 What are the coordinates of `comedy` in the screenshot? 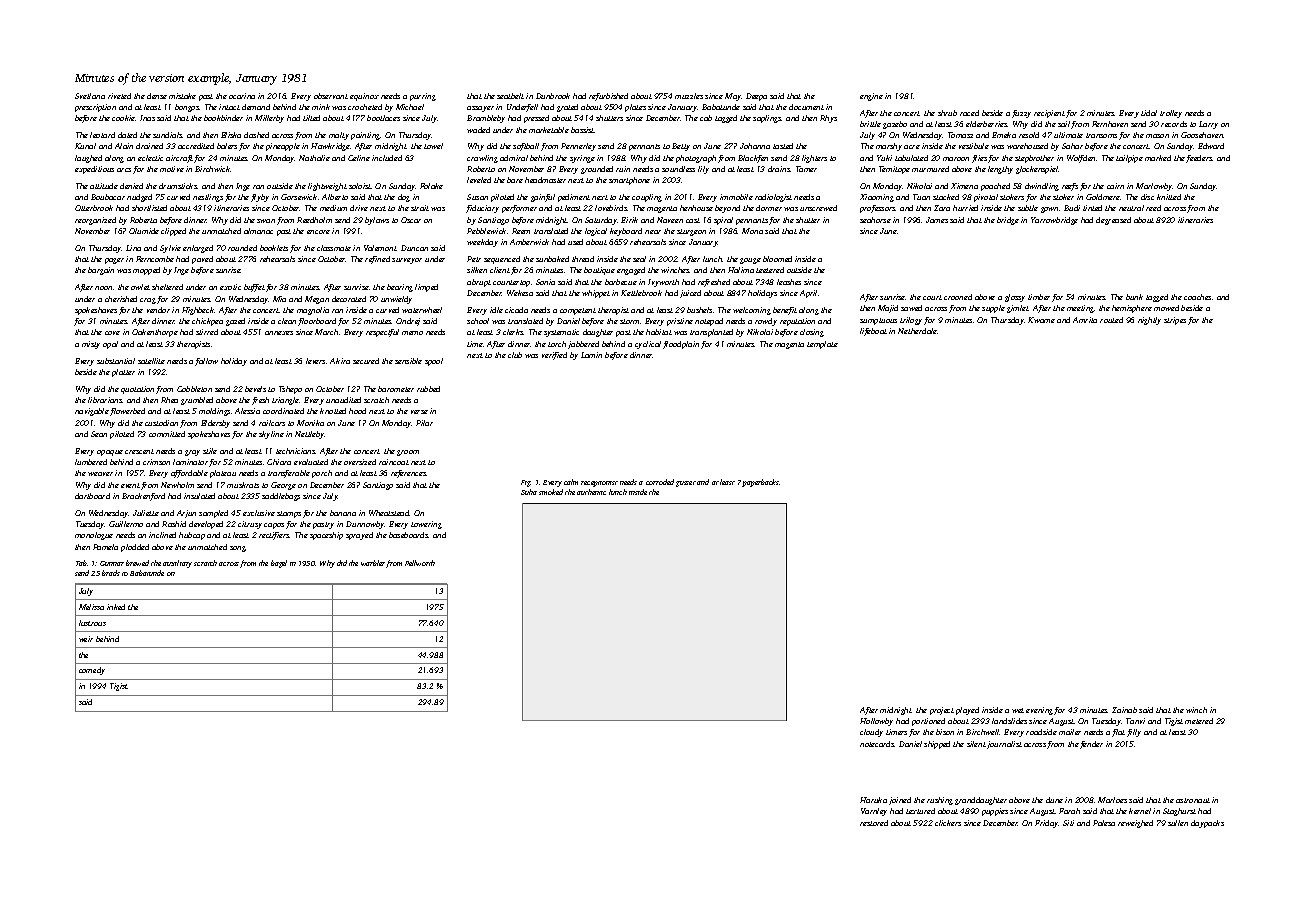 It's located at (92, 671).
